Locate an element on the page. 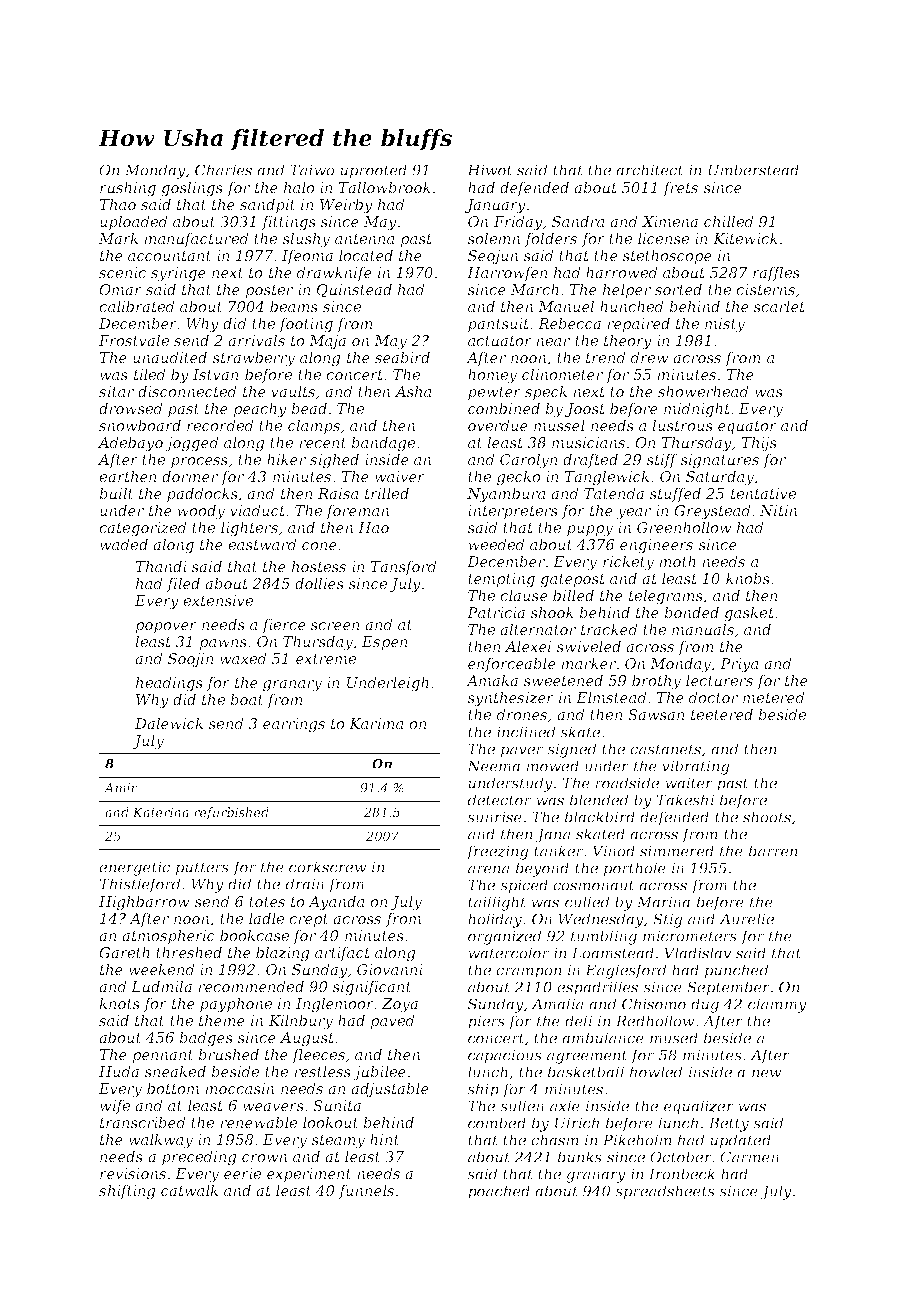 This page has height=1316, width=908. popover is located at coordinates (166, 627).
